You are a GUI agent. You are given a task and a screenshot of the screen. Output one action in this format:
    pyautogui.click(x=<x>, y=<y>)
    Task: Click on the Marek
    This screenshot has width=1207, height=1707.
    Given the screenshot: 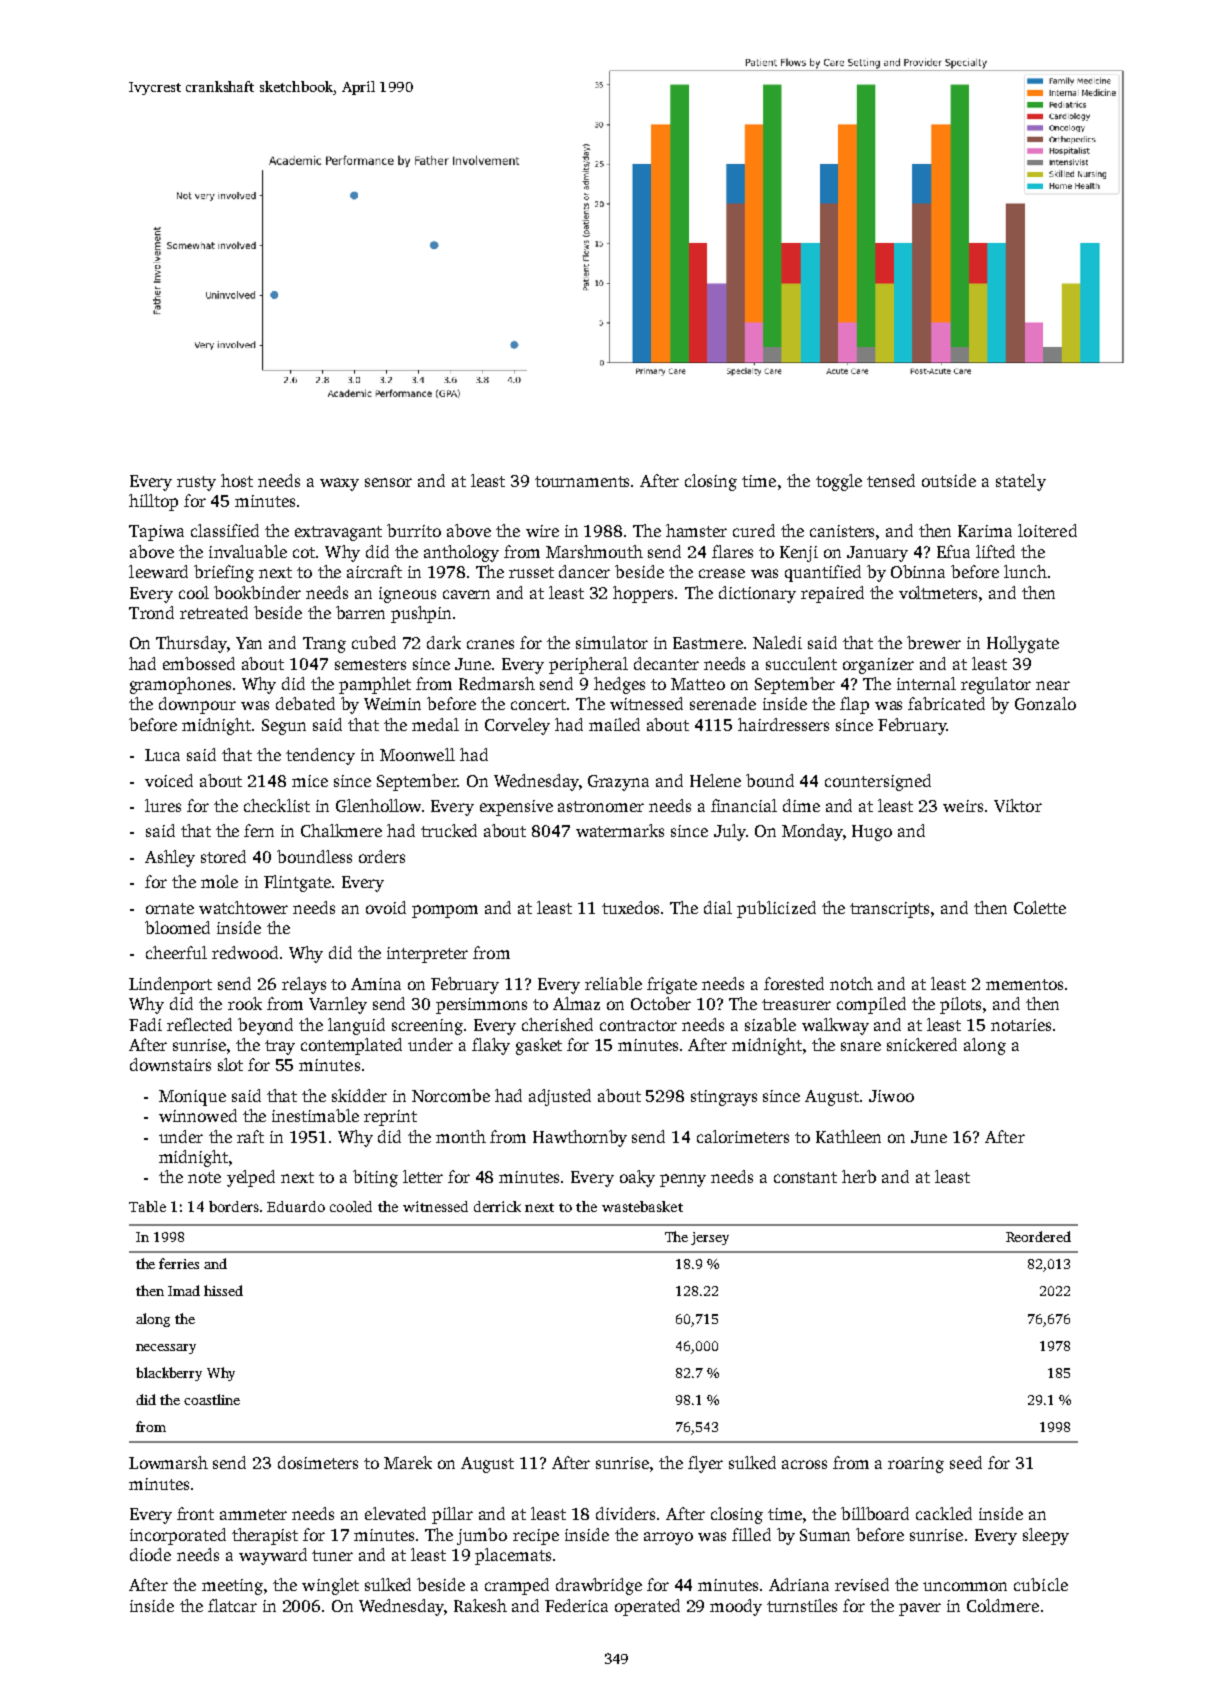 What is the action you would take?
    pyautogui.click(x=408, y=1462)
